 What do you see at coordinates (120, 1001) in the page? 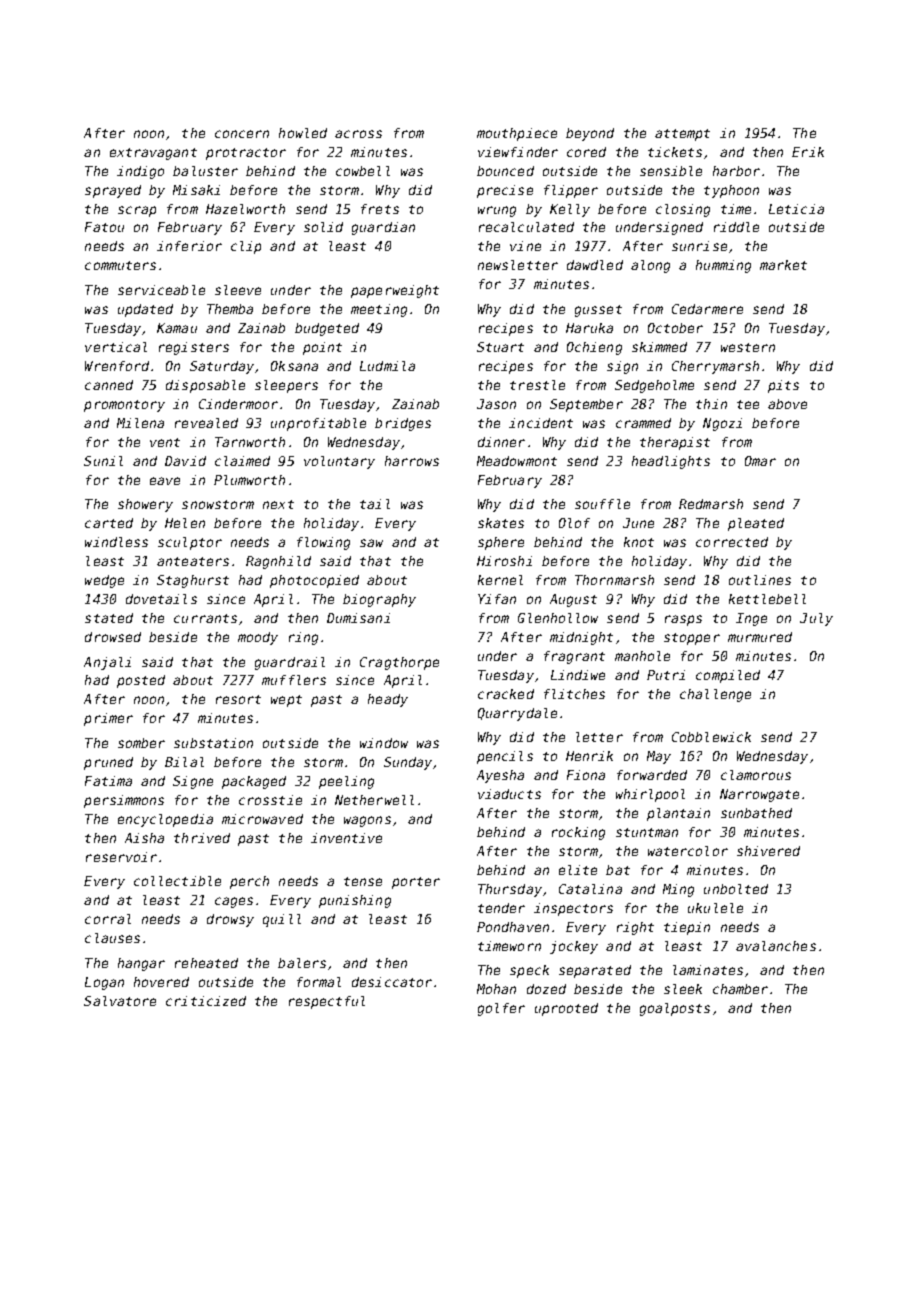
I see `Salvatore` at bounding box center [120, 1001].
